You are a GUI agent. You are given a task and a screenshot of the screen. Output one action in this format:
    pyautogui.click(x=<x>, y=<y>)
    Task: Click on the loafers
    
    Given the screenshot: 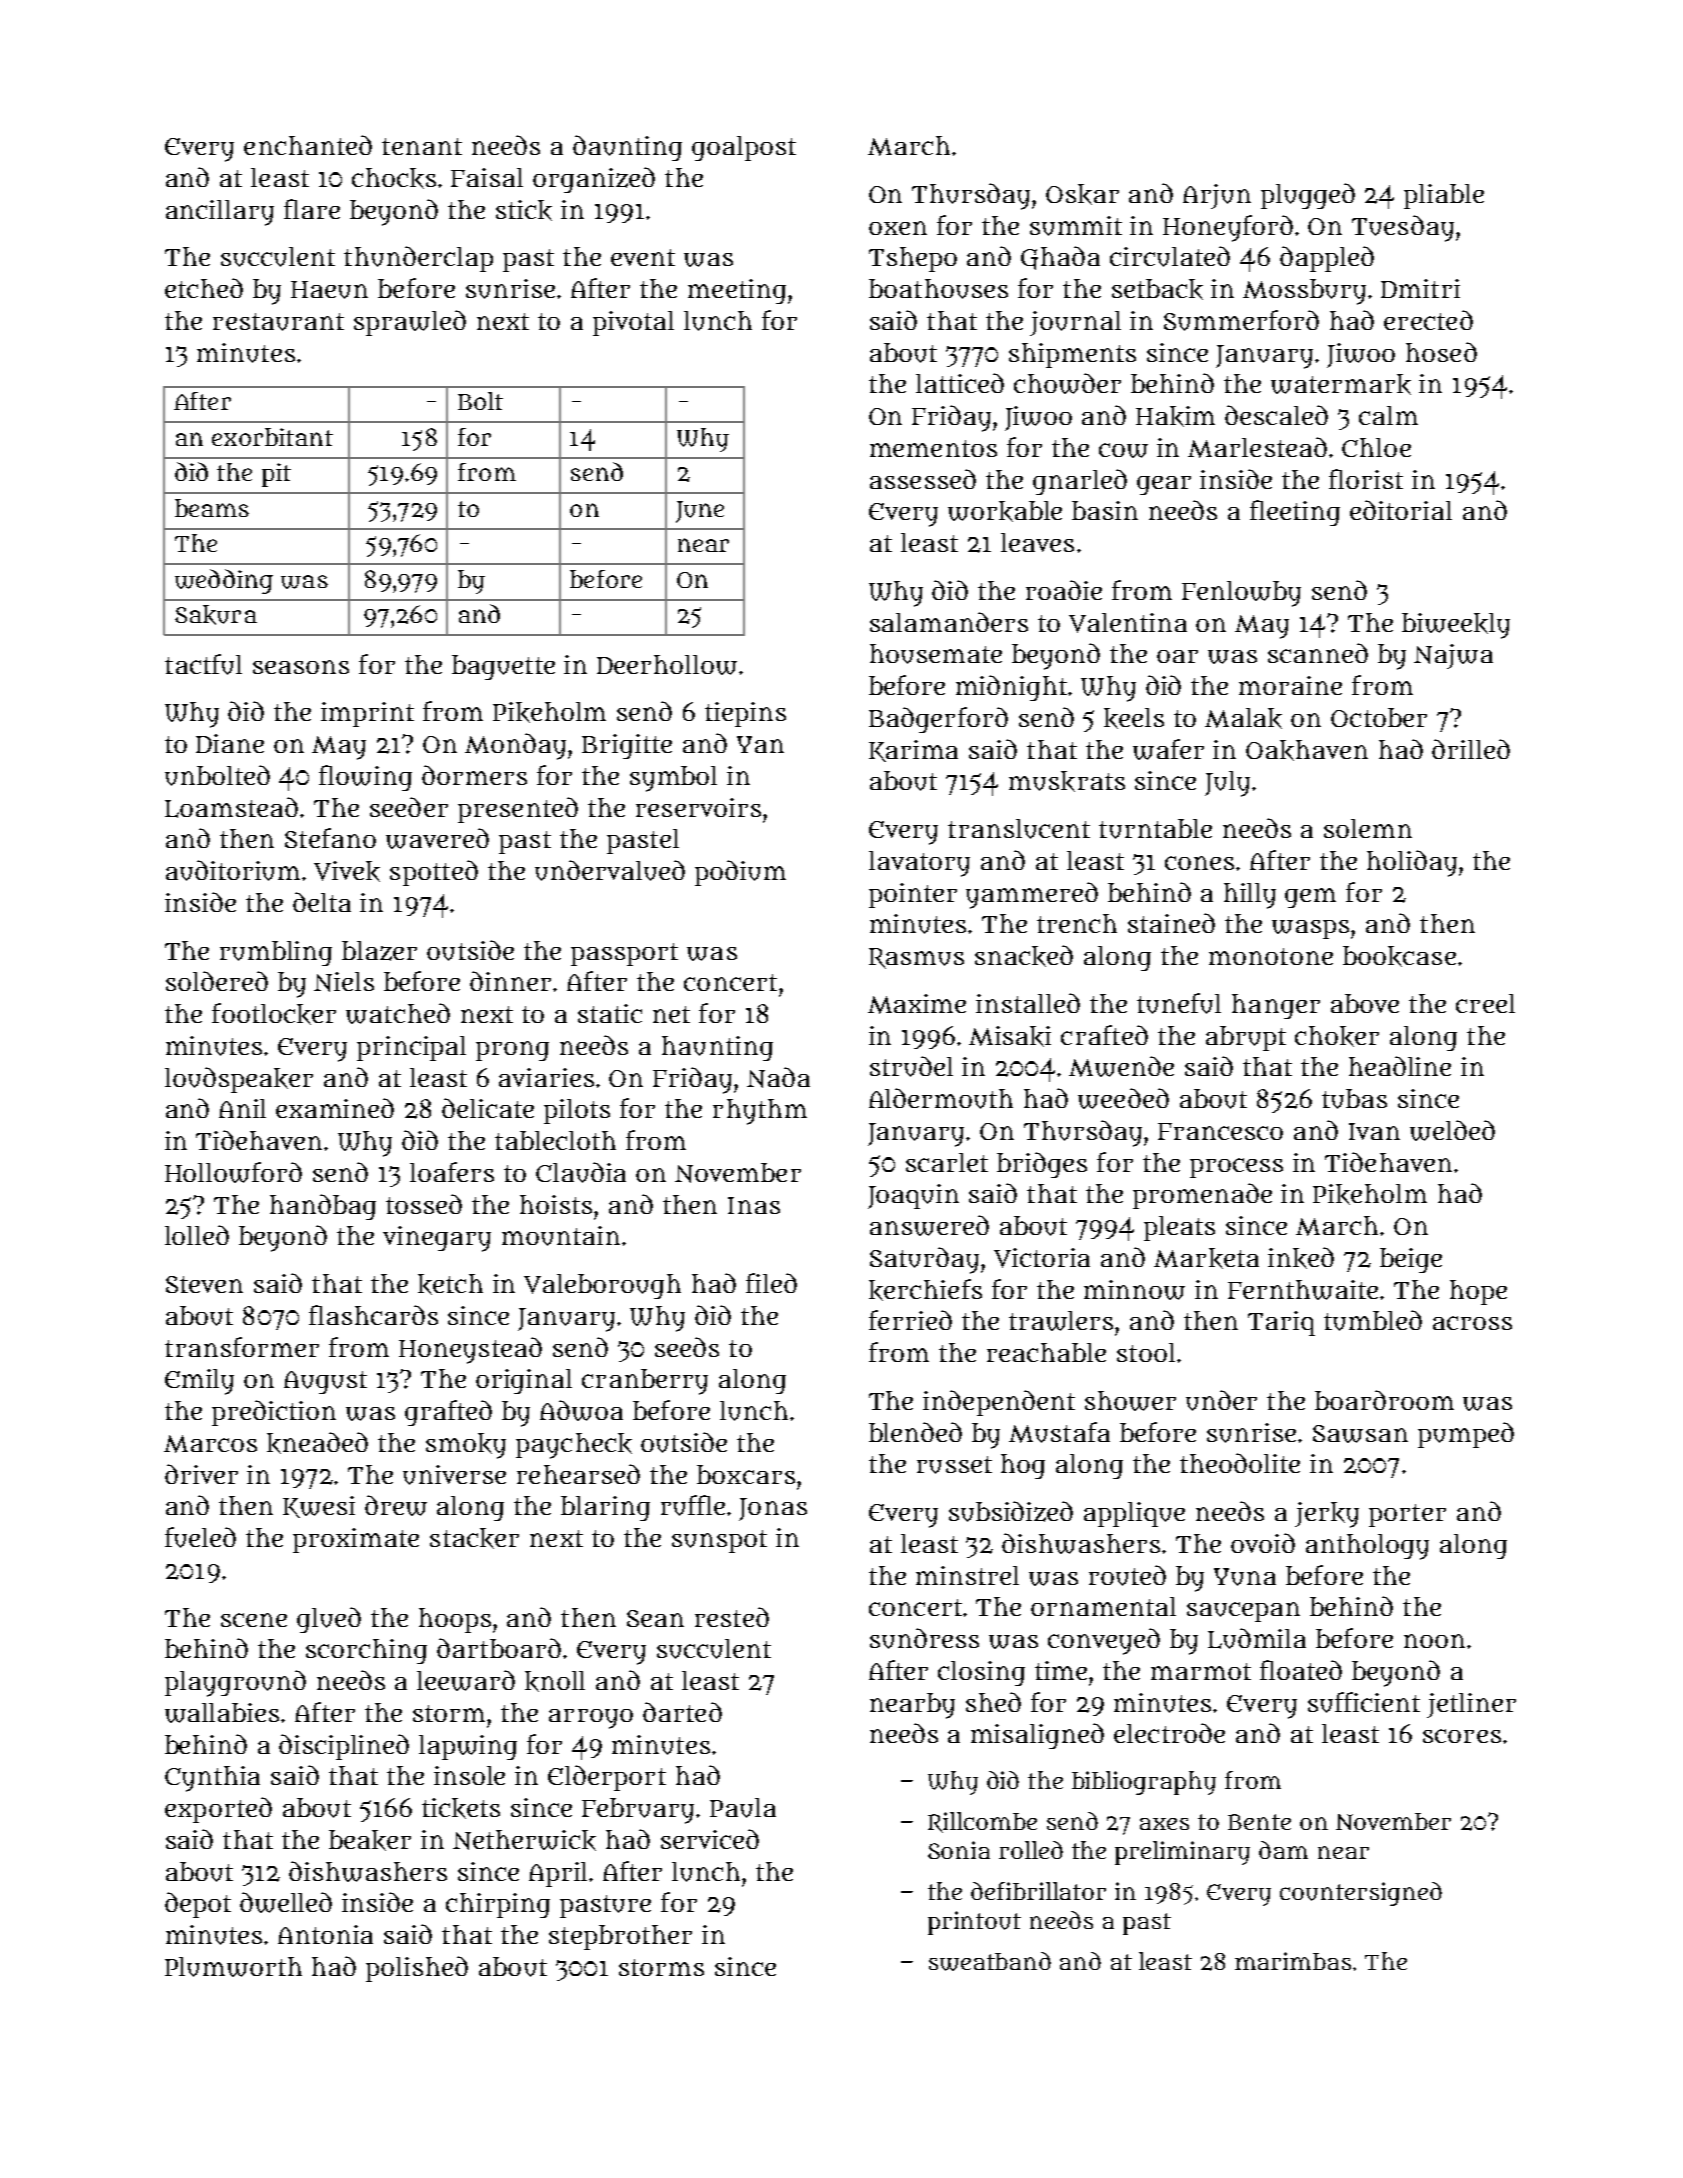 What is the action you would take?
    pyautogui.click(x=452, y=1172)
